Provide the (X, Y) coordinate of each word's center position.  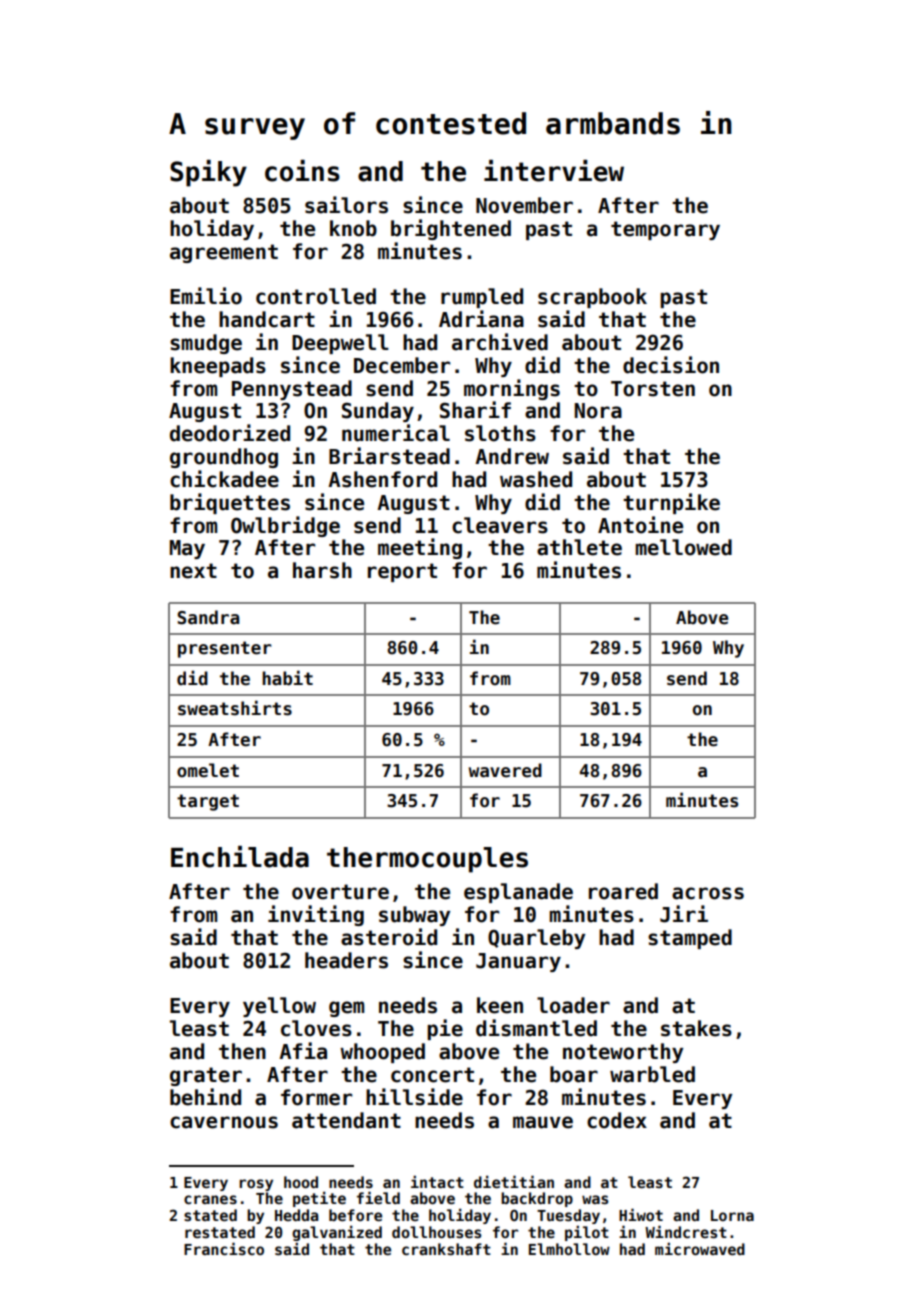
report (402, 572)
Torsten (653, 389)
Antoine (640, 525)
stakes (696, 1028)
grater (206, 1076)
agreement (224, 253)
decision (671, 365)
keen (500, 1005)
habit (287, 678)
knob (353, 228)
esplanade (518, 893)
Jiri (684, 914)
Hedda (296, 1215)
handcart (267, 319)
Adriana (481, 319)
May (187, 549)
